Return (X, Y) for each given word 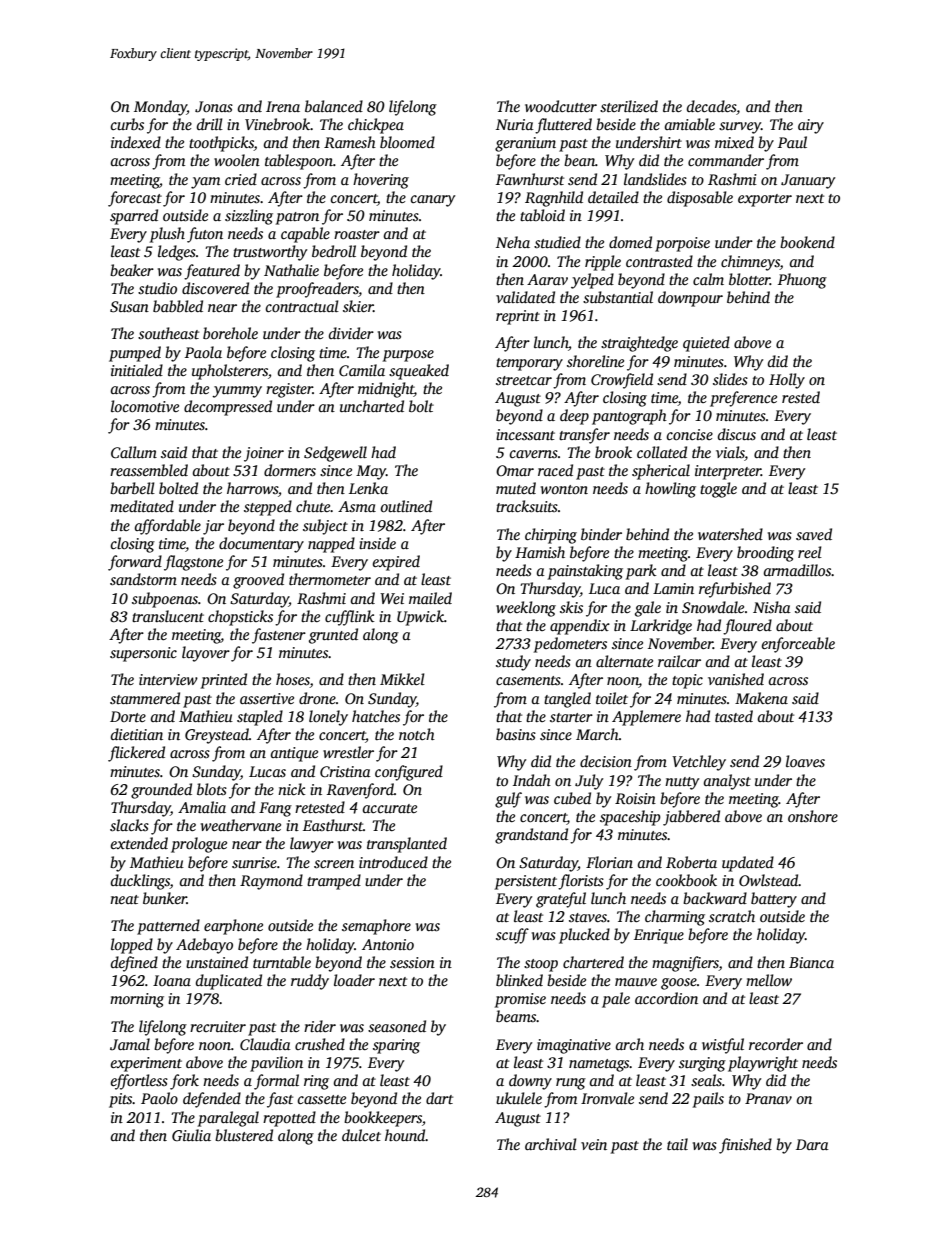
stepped (268, 508)
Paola (203, 352)
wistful (723, 1046)
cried (241, 179)
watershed (730, 534)
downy (530, 1082)
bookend (807, 242)
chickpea (376, 126)
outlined (406, 506)
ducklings (140, 882)
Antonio (388, 944)
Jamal (130, 1044)
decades (711, 106)
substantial (618, 297)
